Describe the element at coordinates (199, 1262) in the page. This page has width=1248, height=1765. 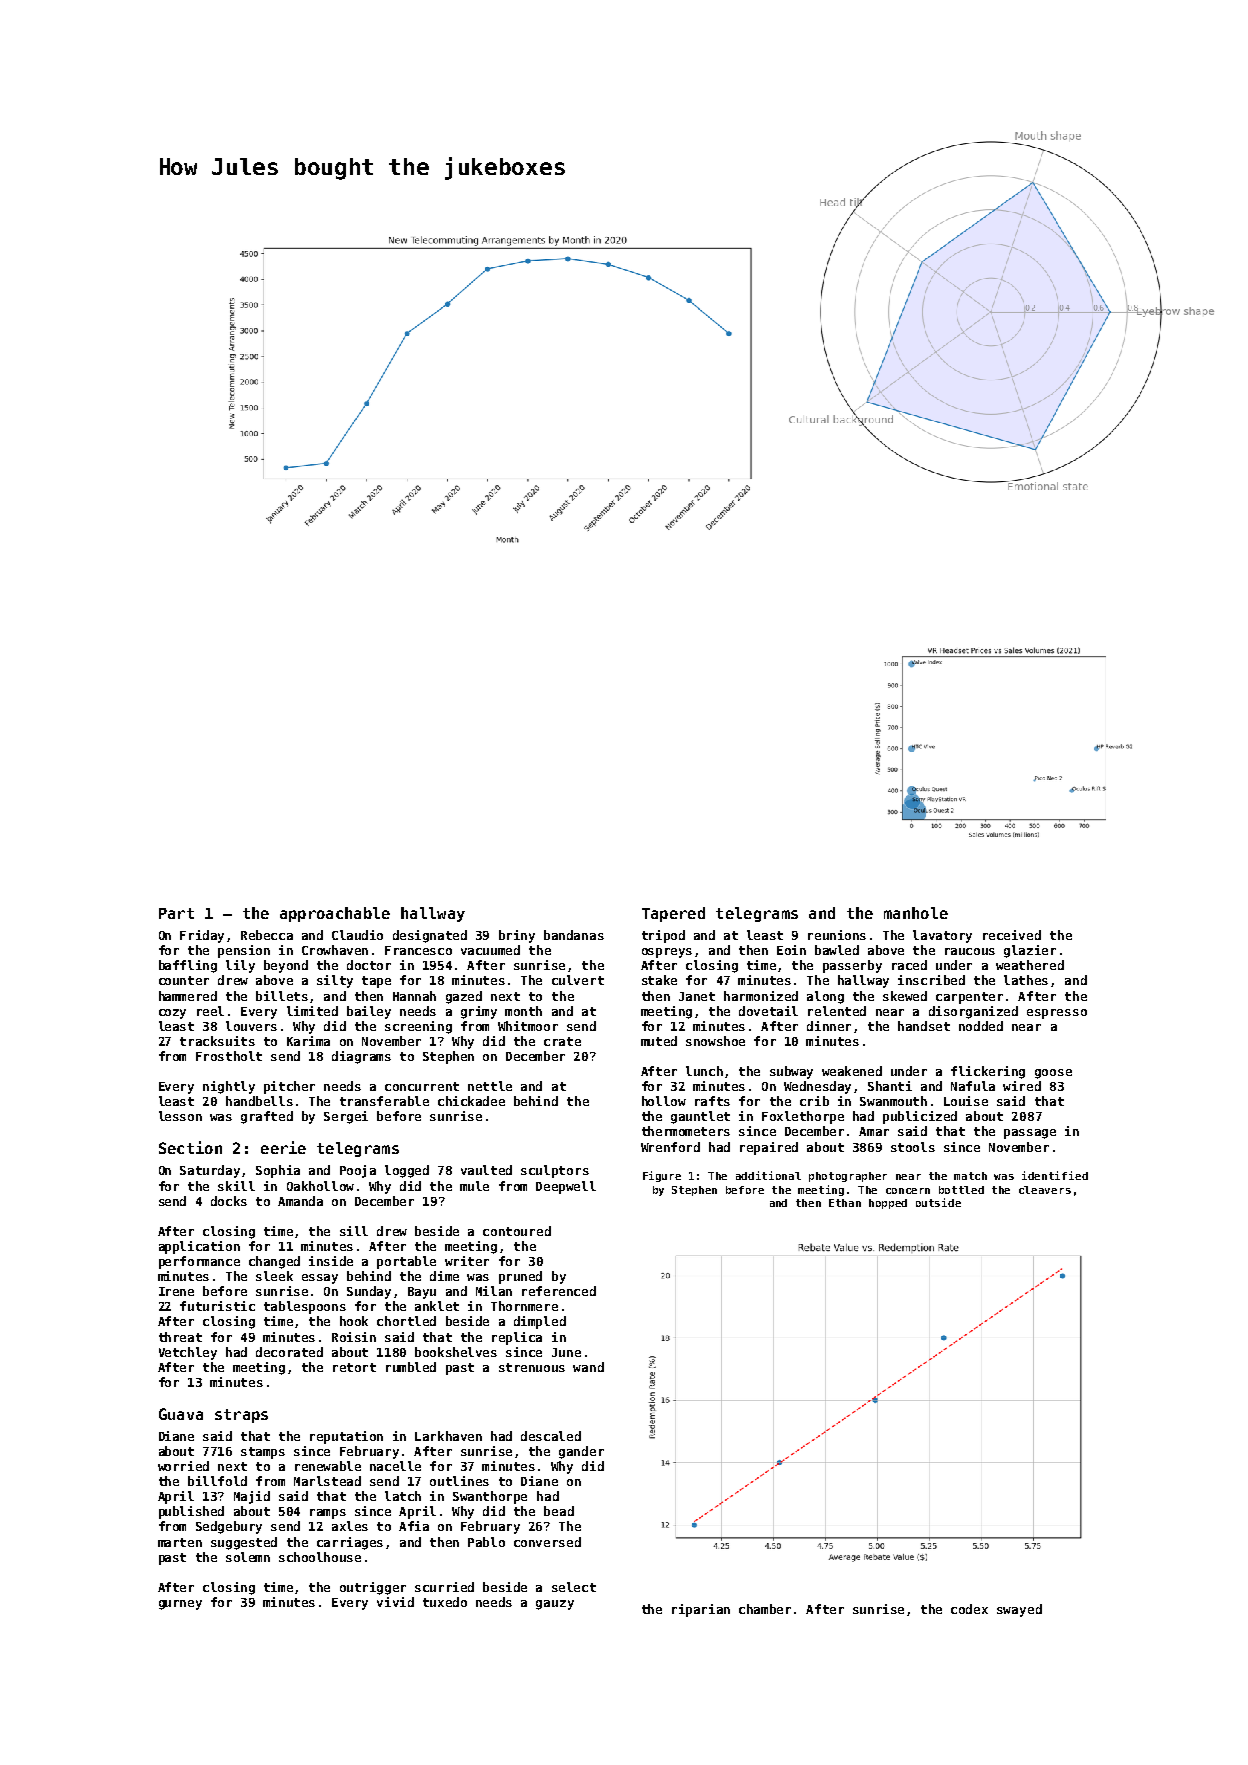
I see `performance` at that location.
